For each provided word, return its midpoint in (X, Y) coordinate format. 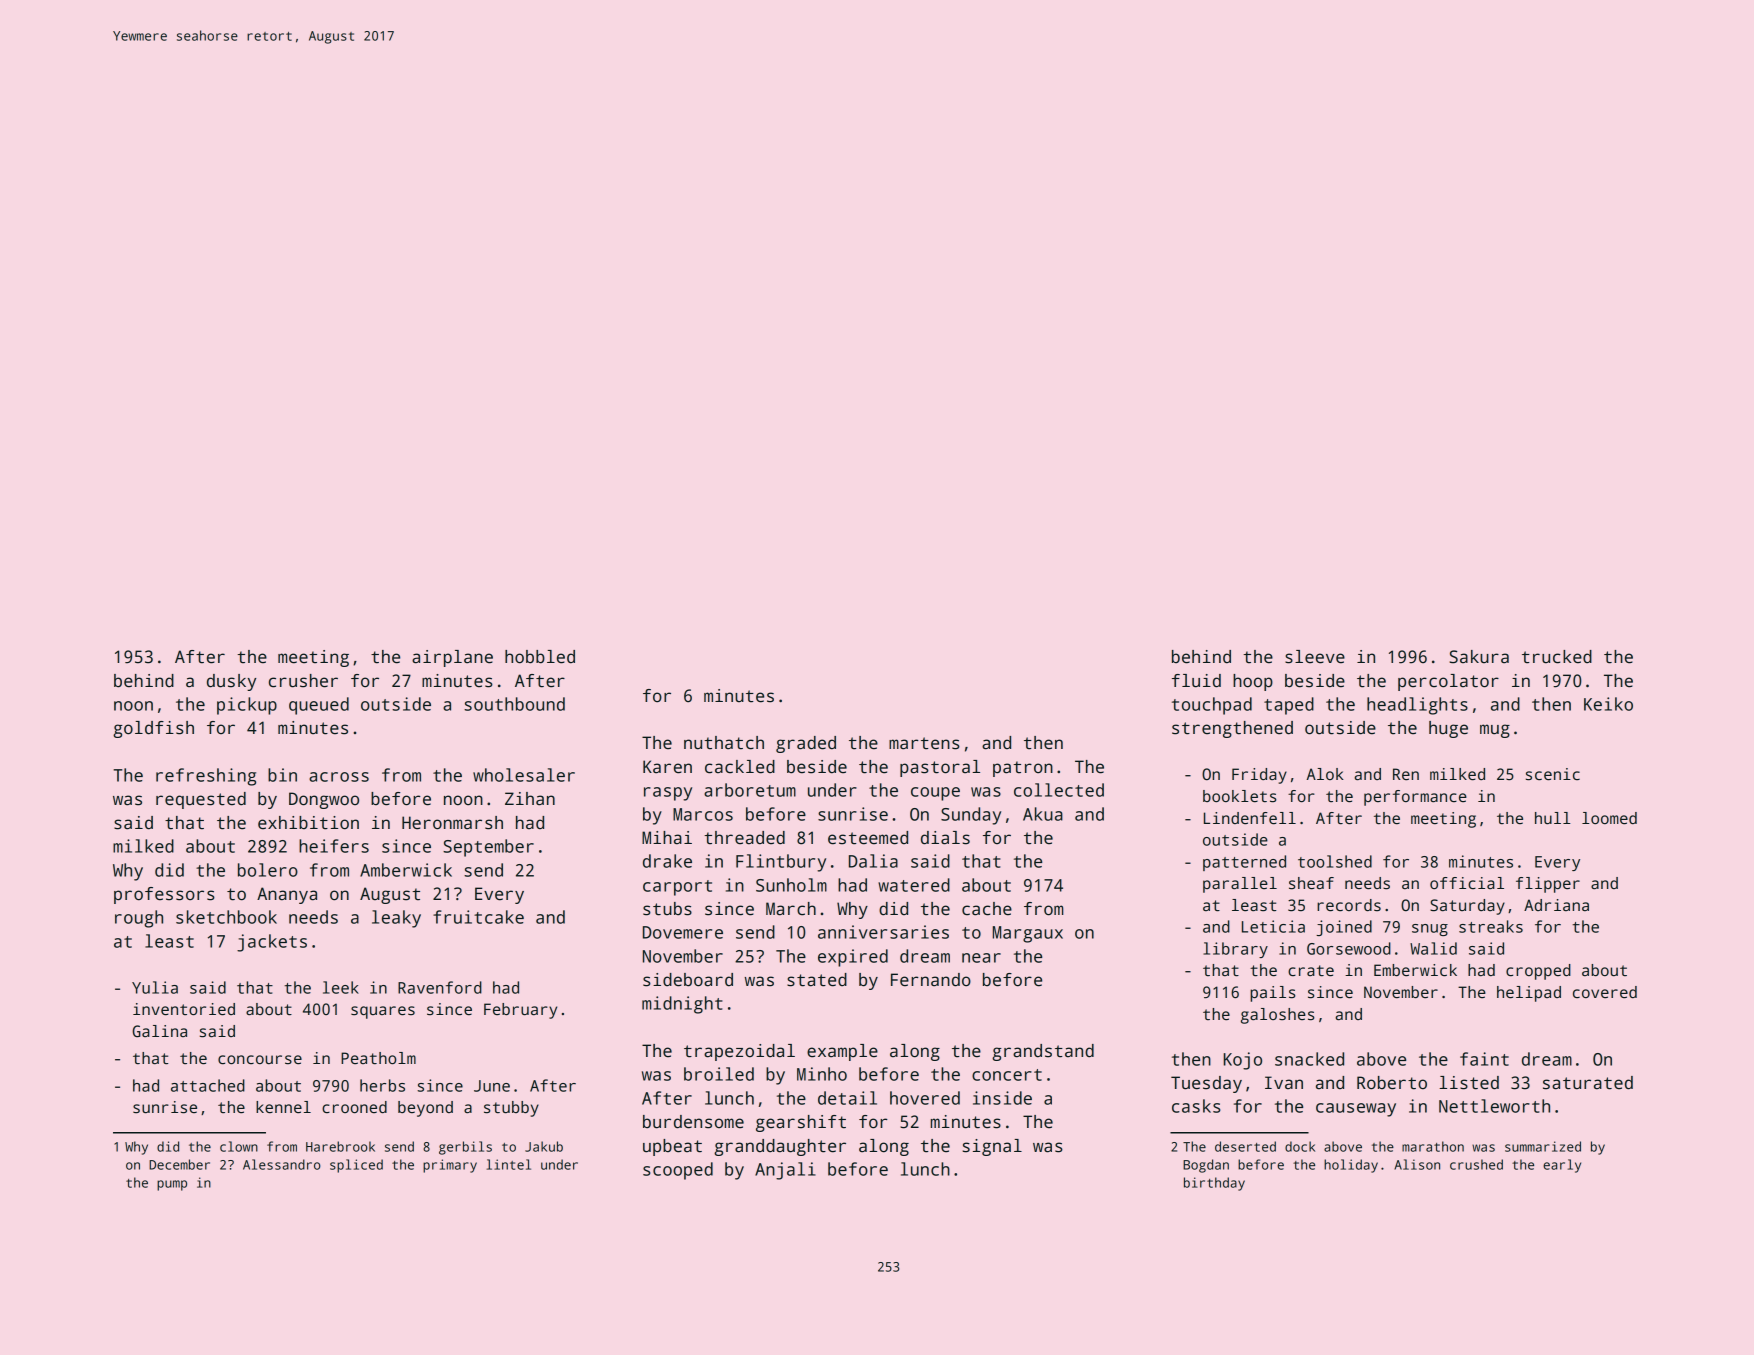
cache (987, 909)
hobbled (540, 657)
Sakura (1479, 657)
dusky (231, 682)
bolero (268, 870)
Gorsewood (1349, 948)
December (179, 1164)
